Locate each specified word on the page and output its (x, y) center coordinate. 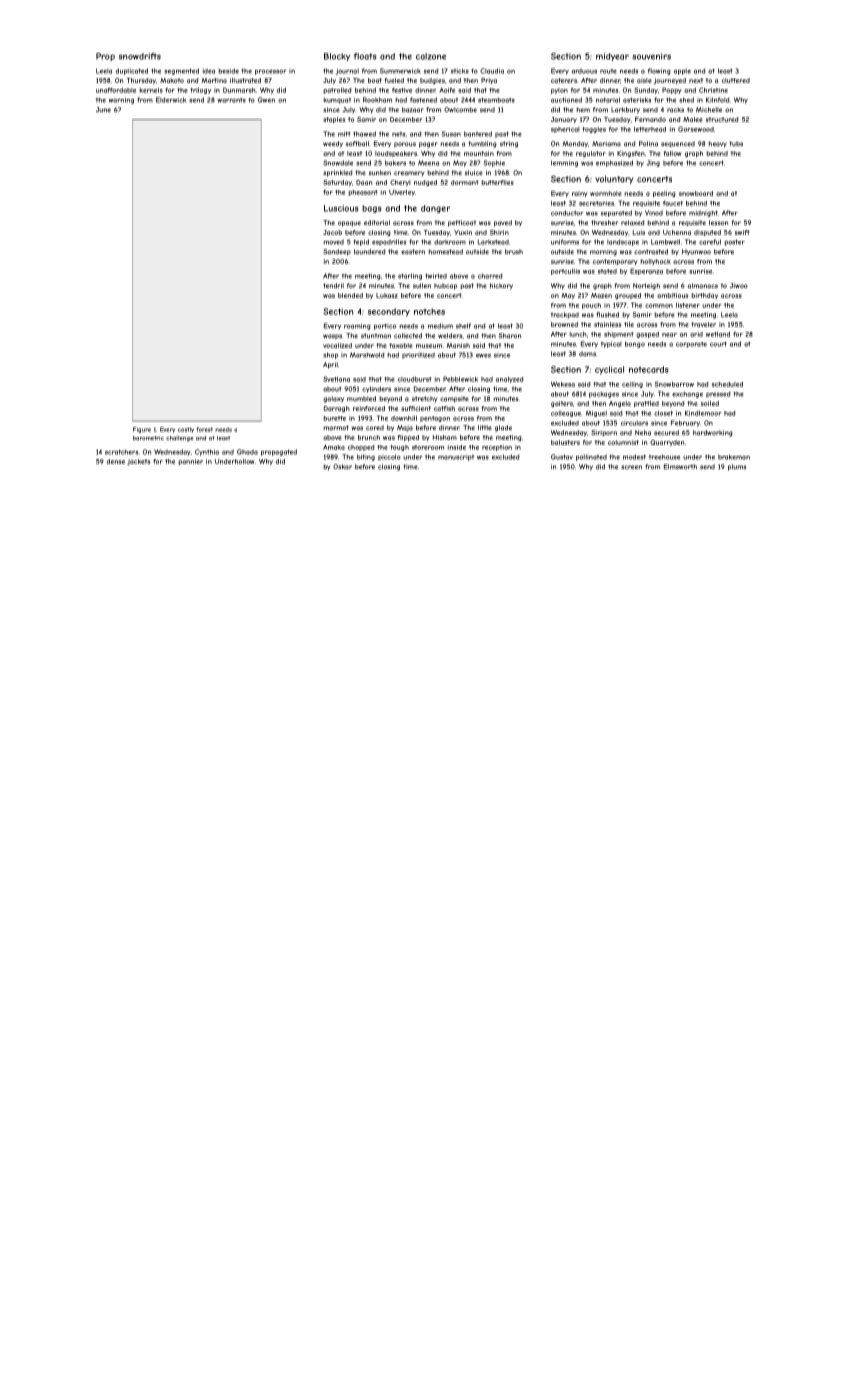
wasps (332, 337)
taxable (401, 345)
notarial (608, 100)
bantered (478, 134)
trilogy (200, 91)
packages (604, 394)
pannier (191, 462)
